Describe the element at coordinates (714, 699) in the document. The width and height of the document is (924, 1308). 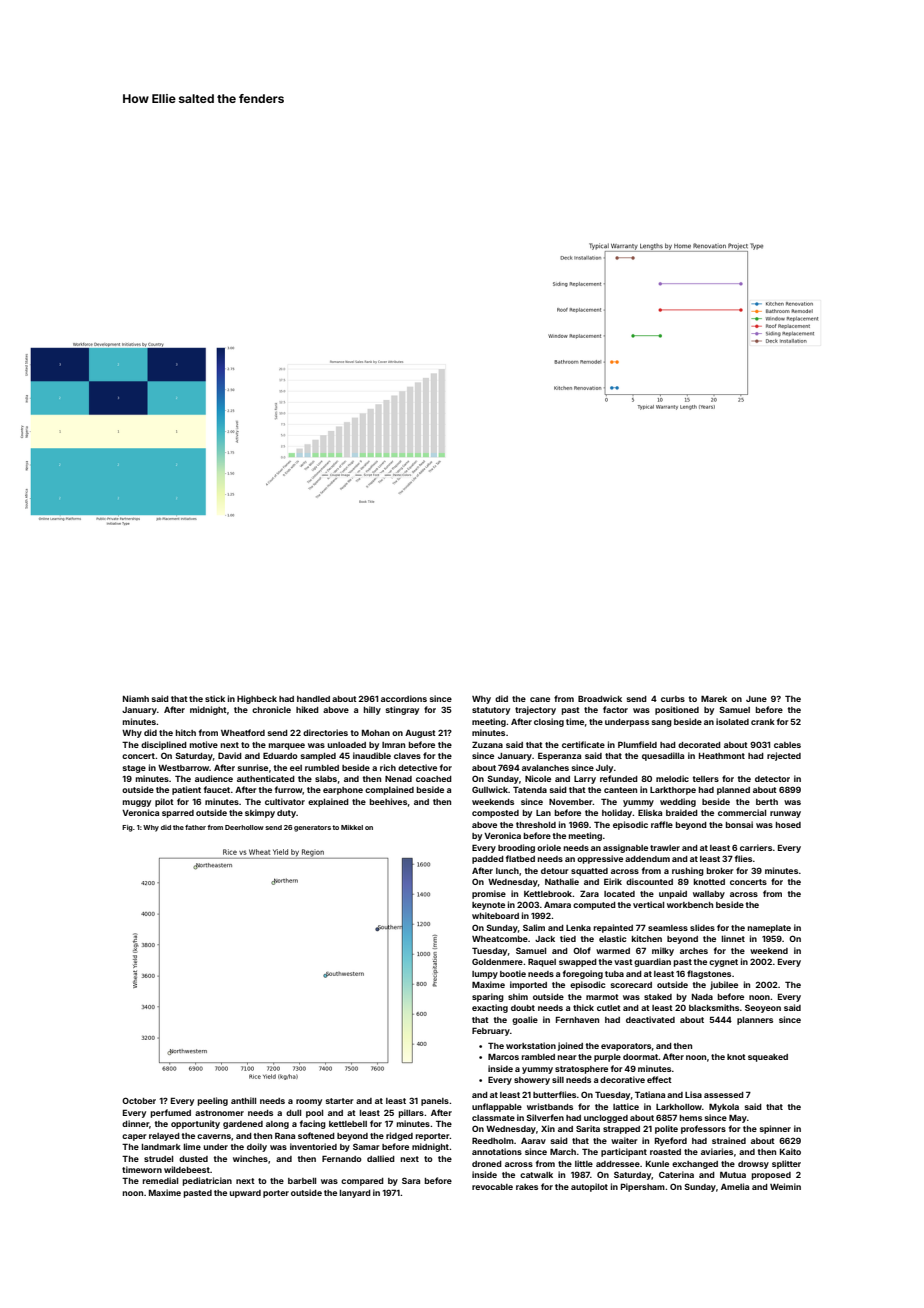
I see `Marek` at that location.
